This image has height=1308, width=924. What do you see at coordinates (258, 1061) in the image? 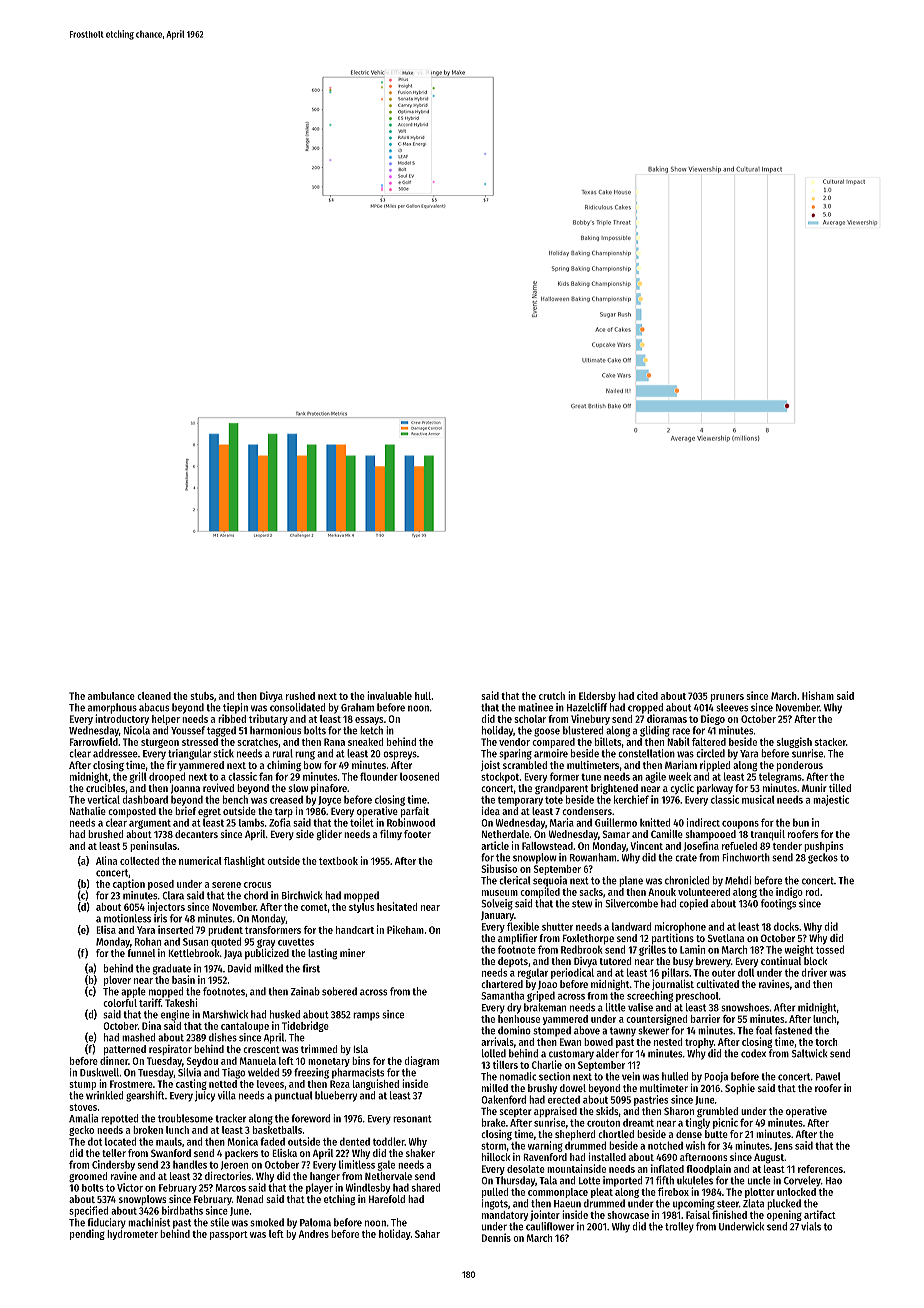
I see `Manuela` at bounding box center [258, 1061].
